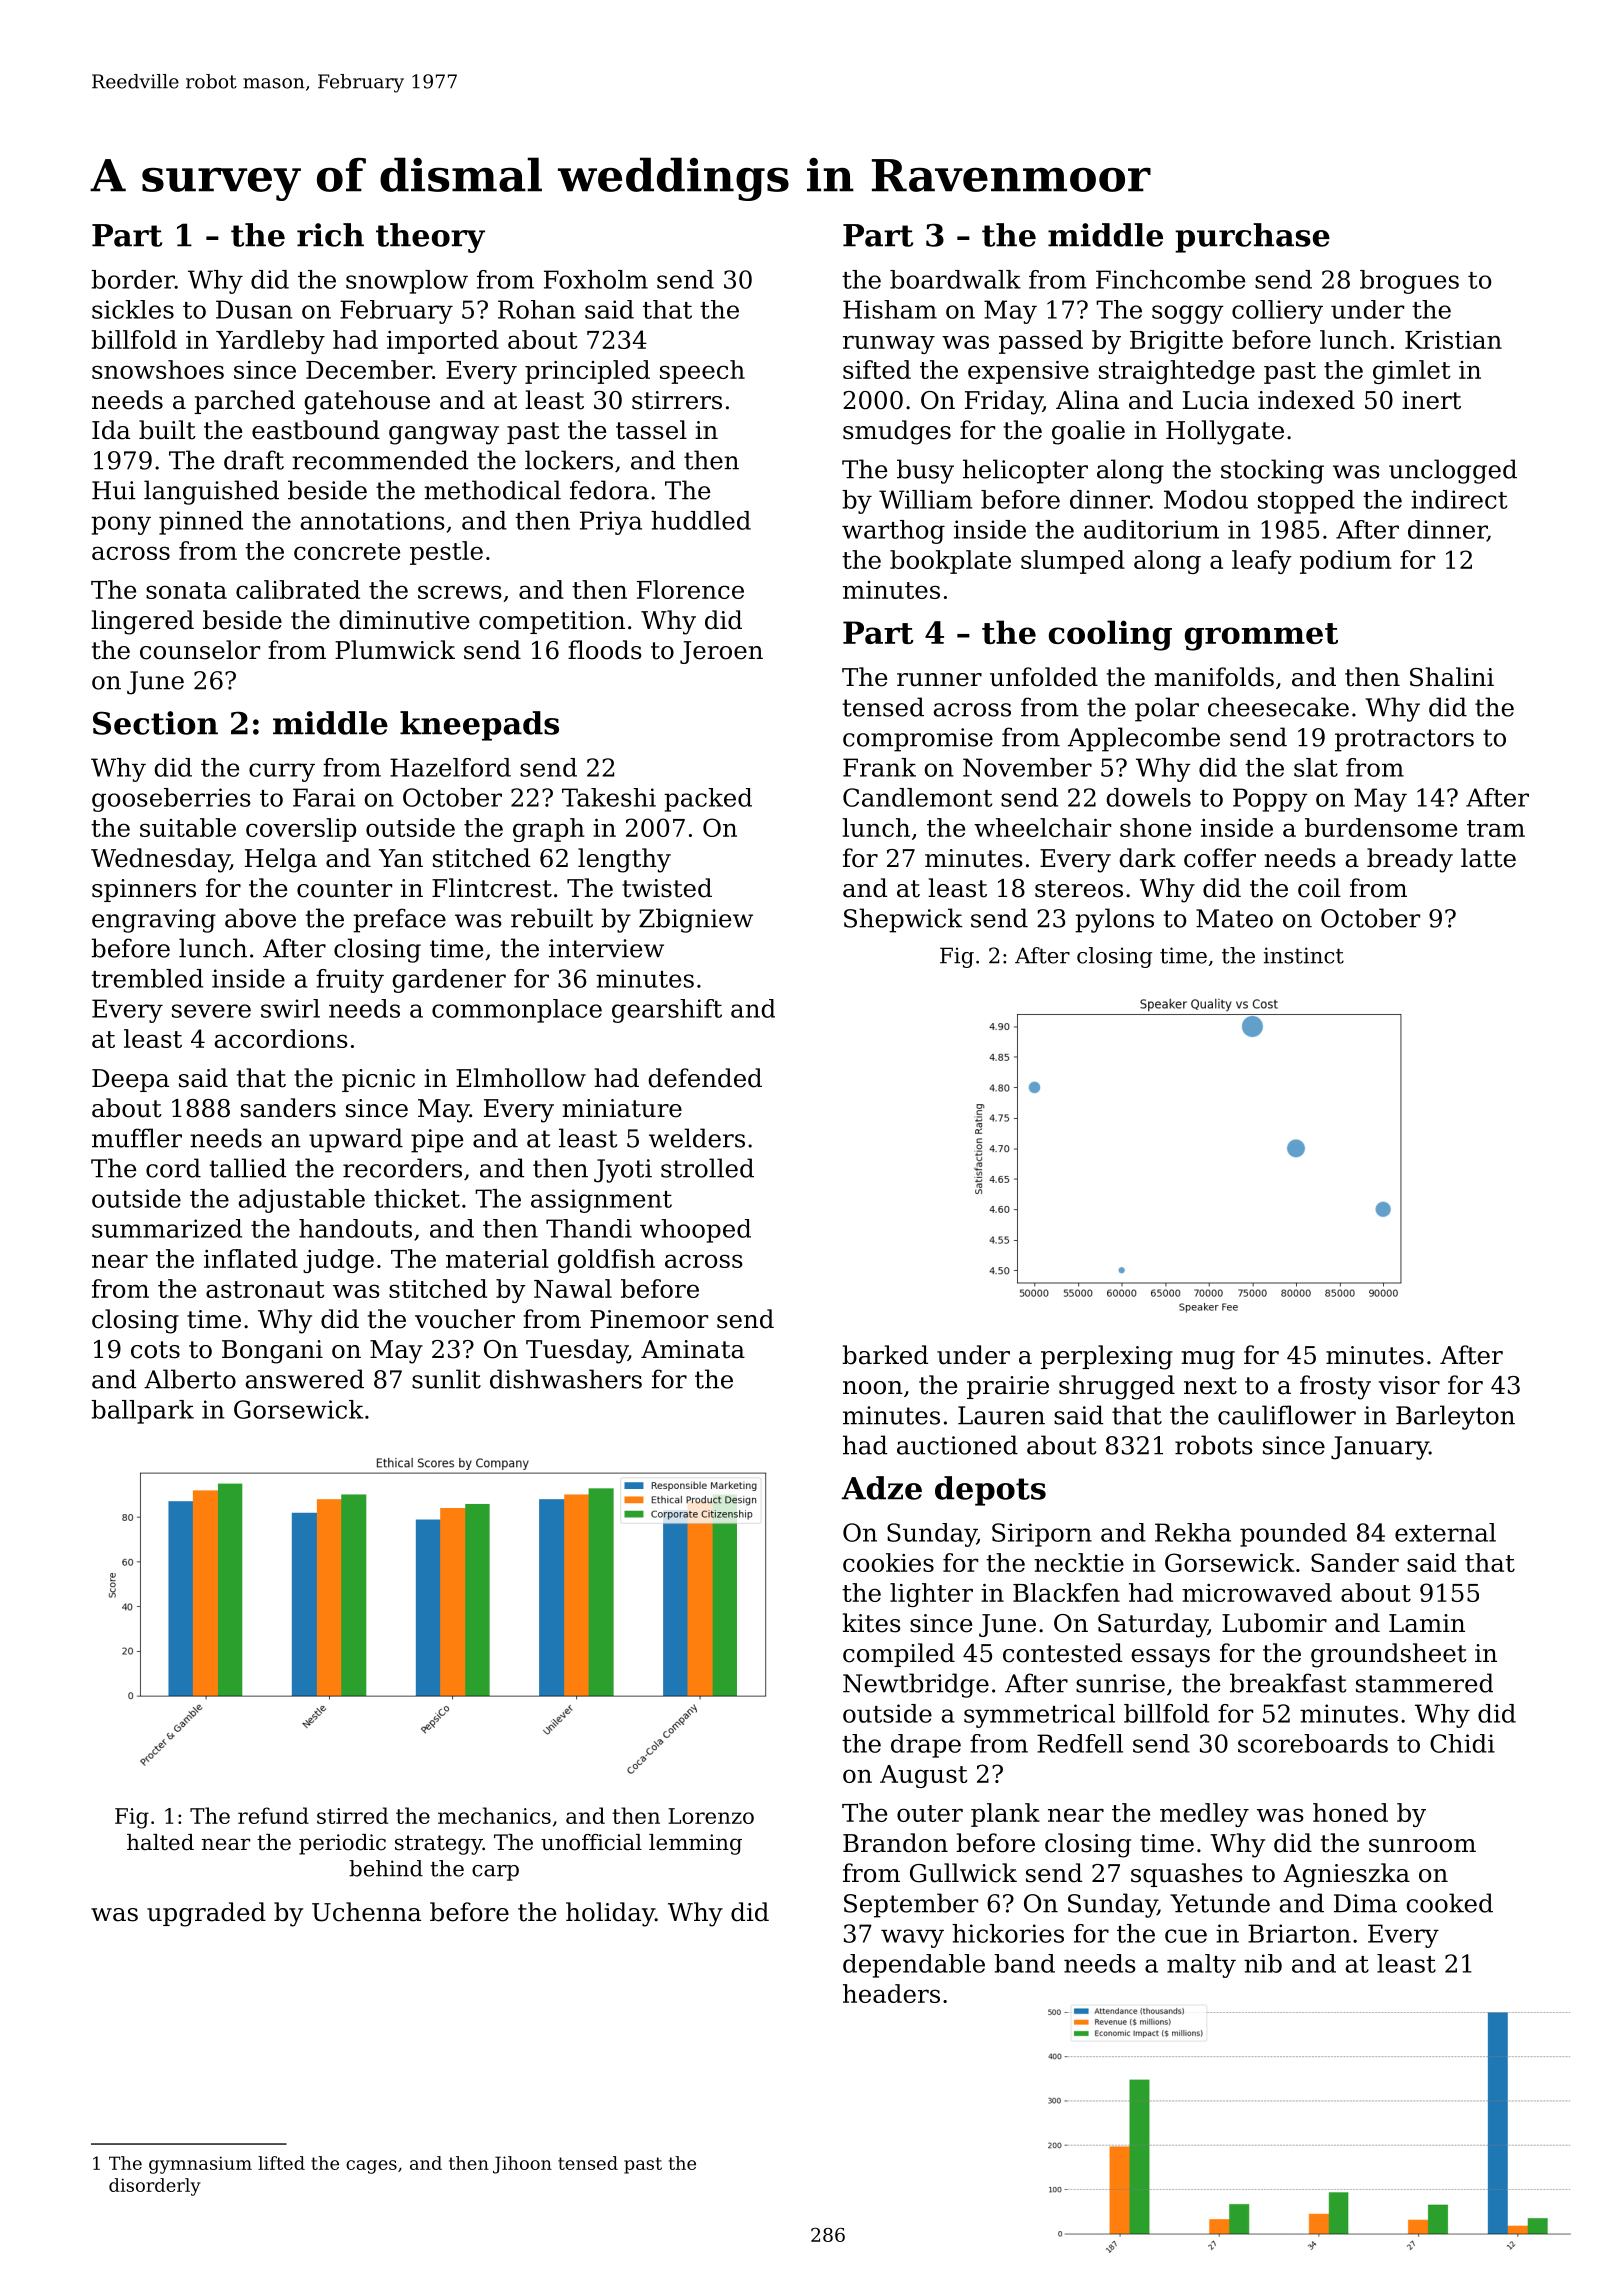 The width and height of the document is (1620, 2292). What do you see at coordinates (430, 238) in the document?
I see `theory` at bounding box center [430, 238].
